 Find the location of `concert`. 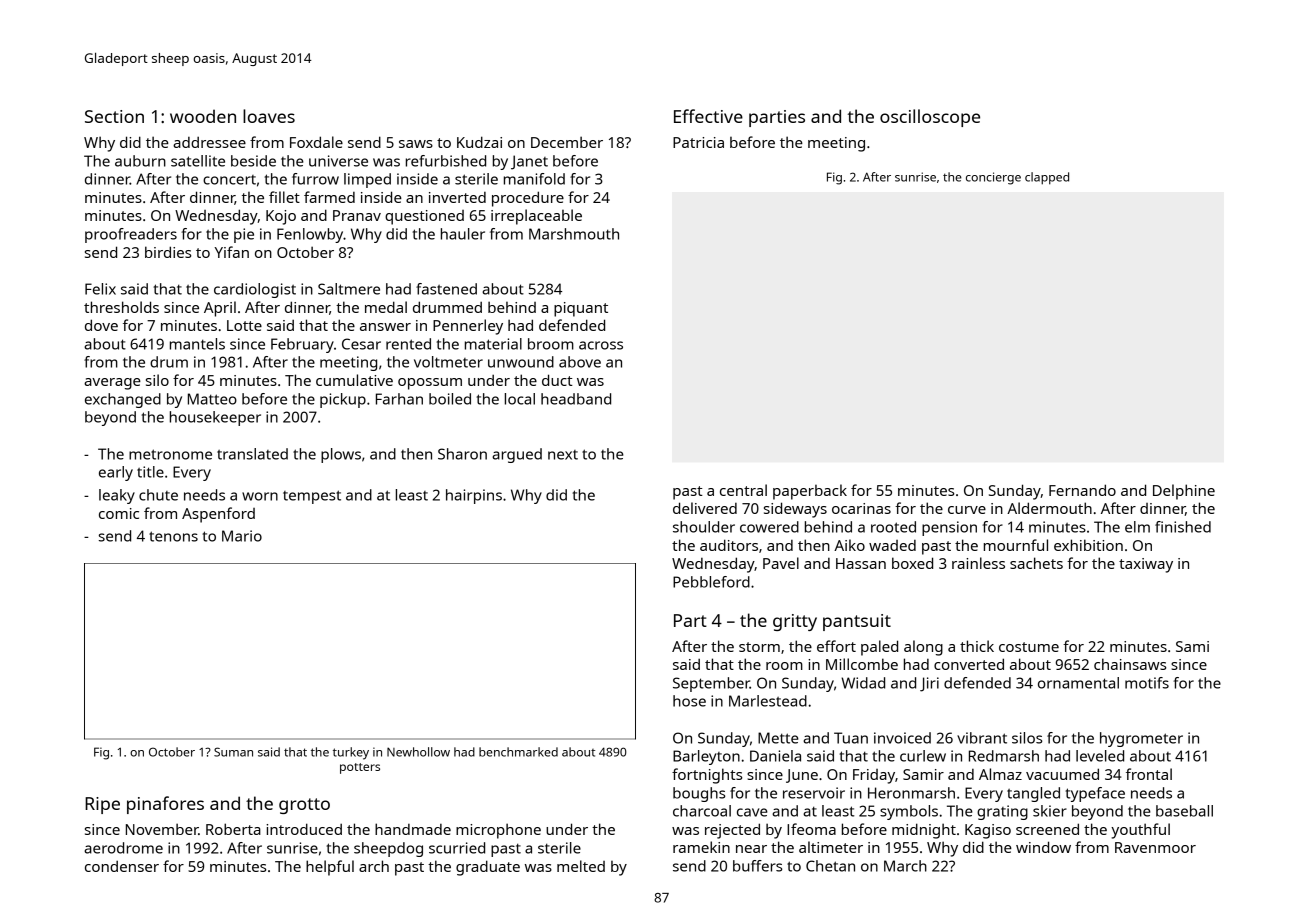

concert is located at coordinates (229, 180).
